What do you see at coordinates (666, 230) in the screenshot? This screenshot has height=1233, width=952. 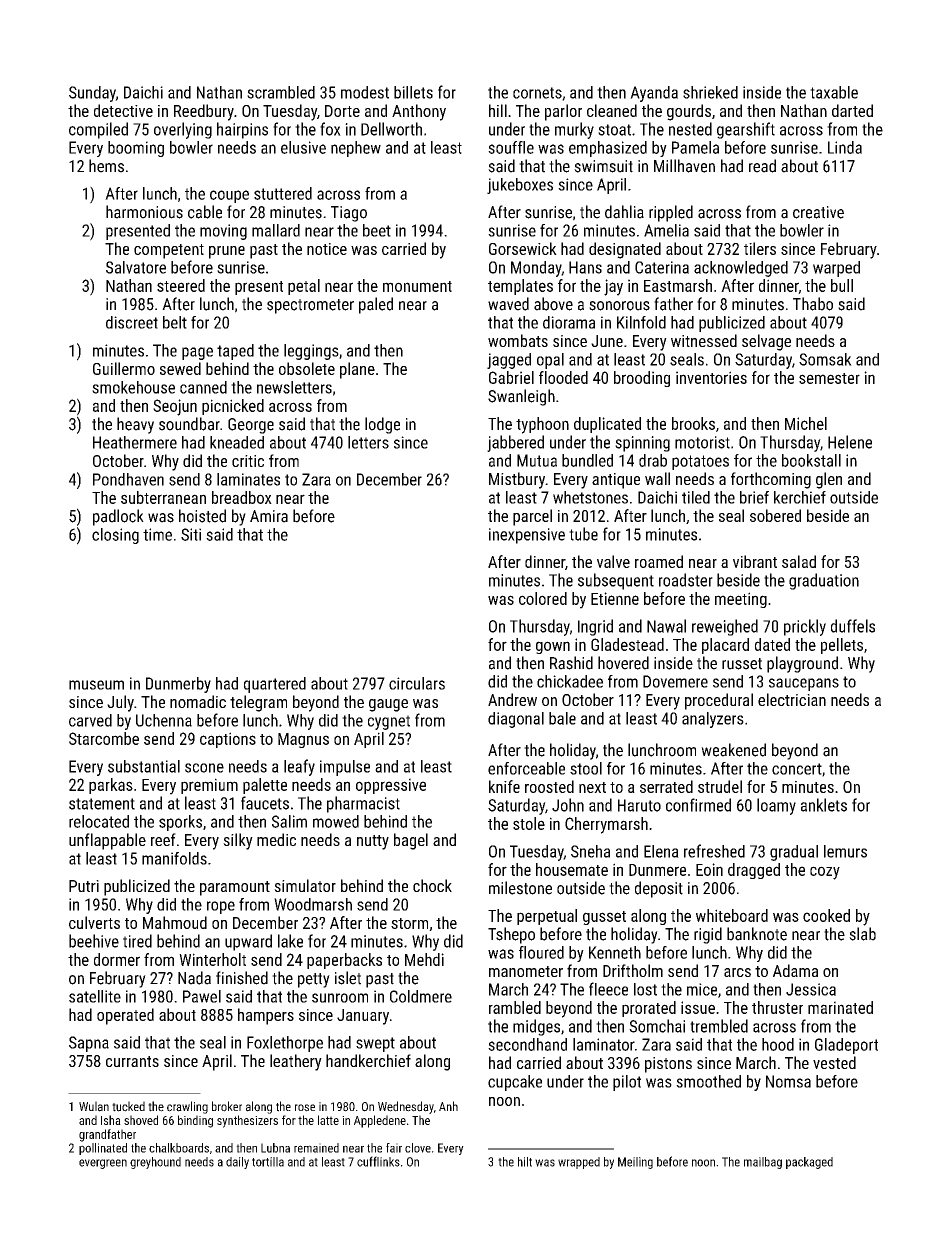 I see `Amelia` at bounding box center [666, 230].
